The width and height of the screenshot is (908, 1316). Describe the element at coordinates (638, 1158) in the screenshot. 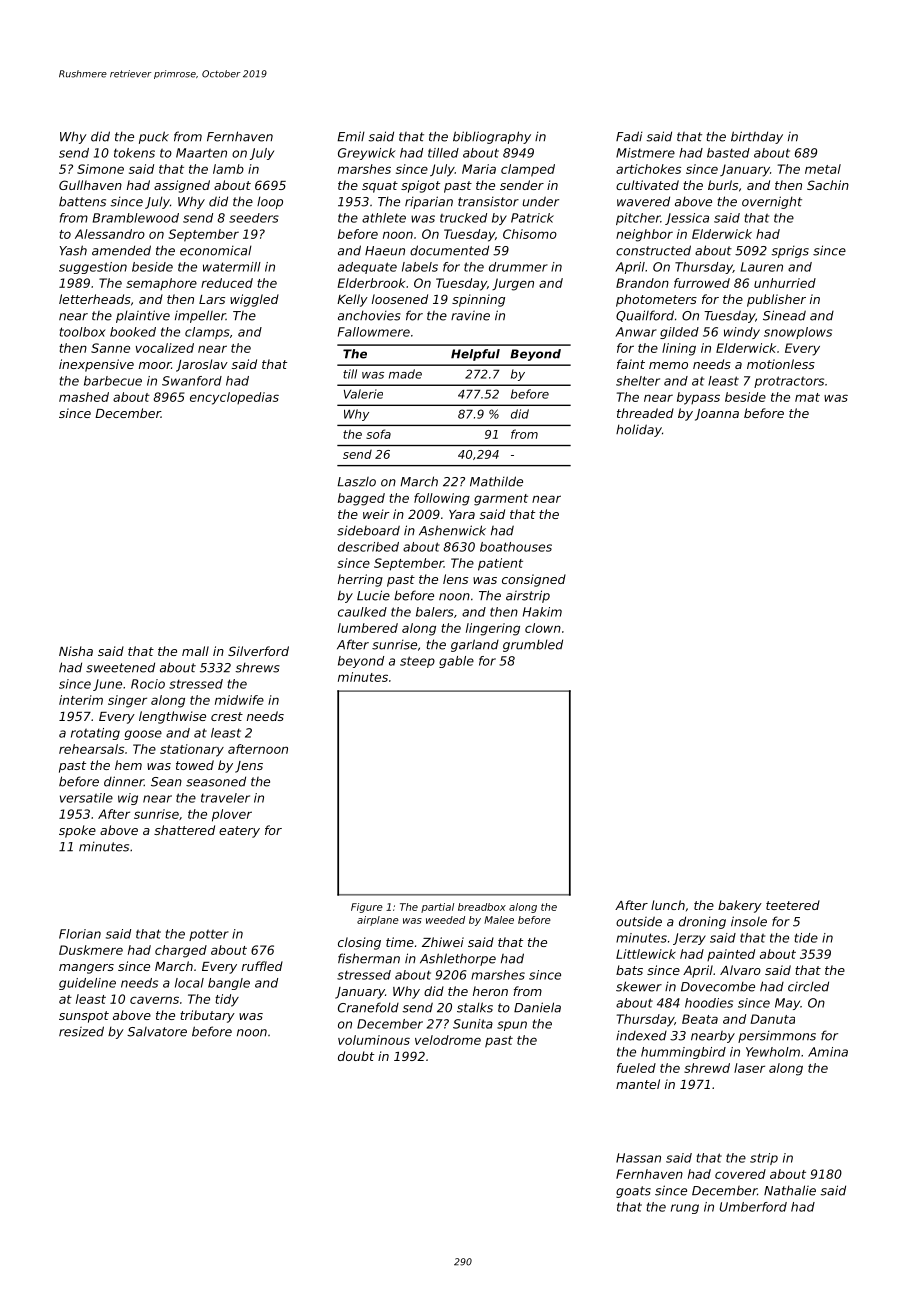

I see `Hassan` at that location.
